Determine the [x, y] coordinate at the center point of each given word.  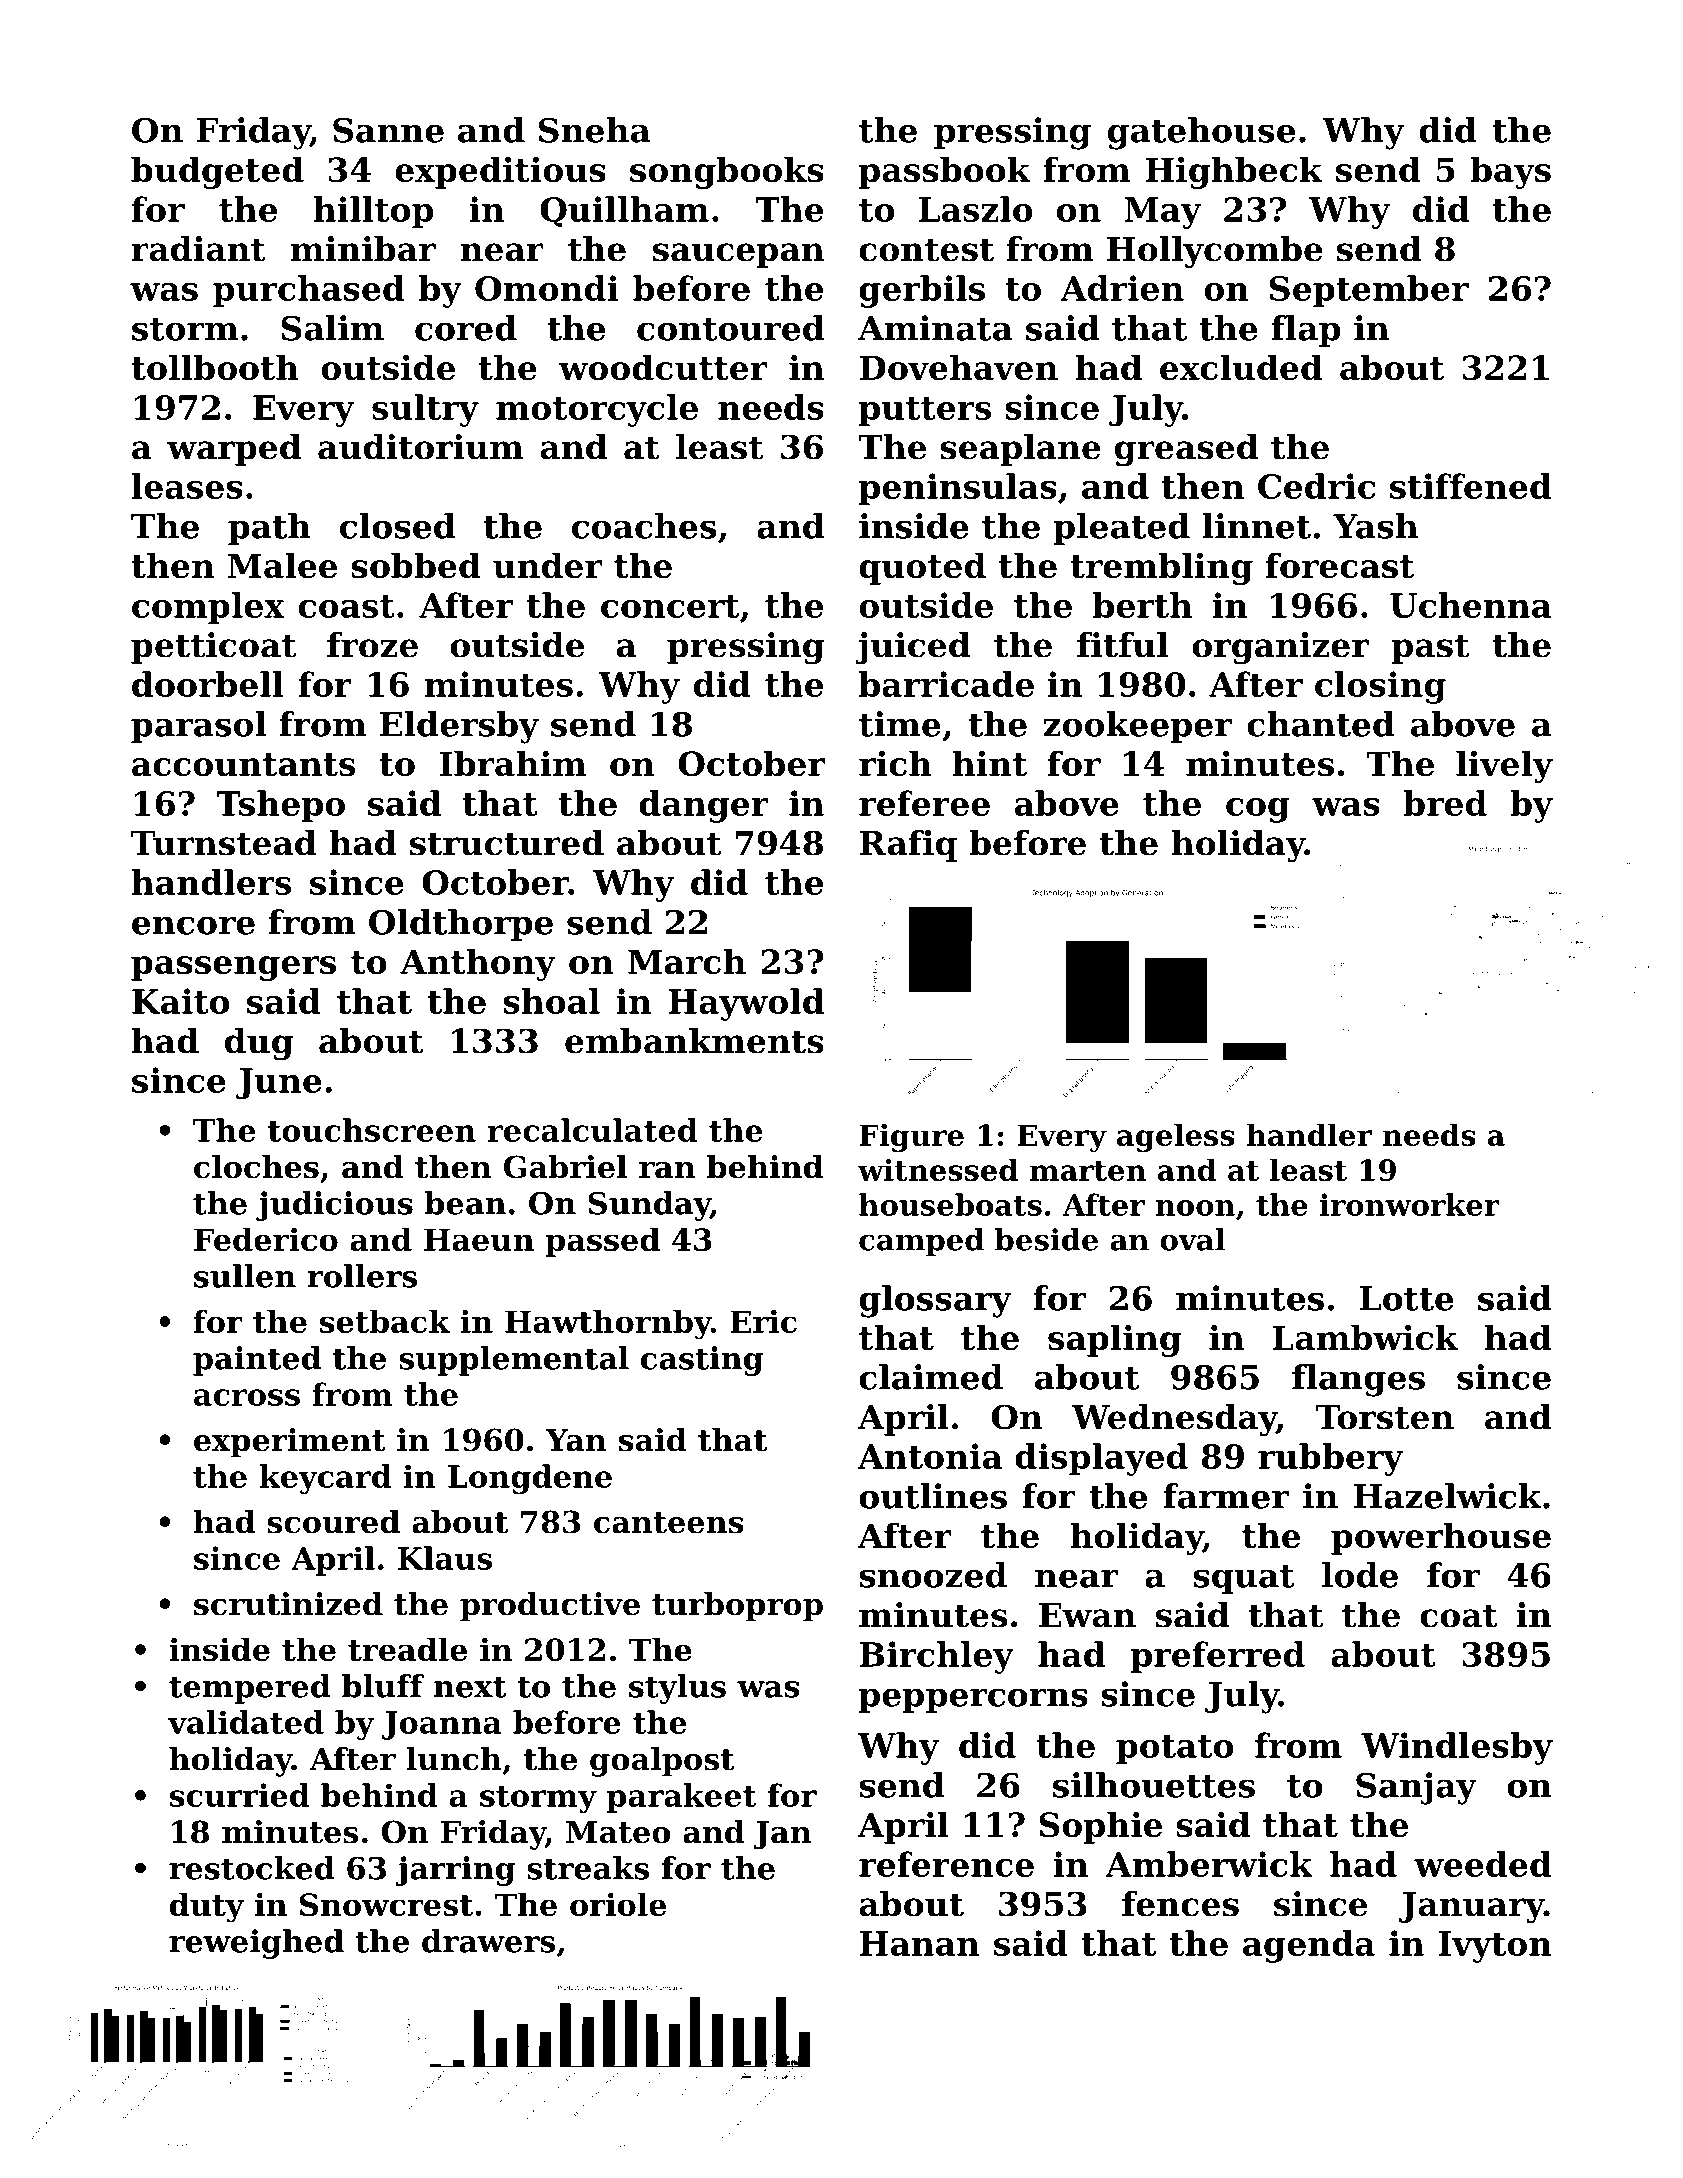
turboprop [737, 1607]
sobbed [416, 565]
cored [466, 328]
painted [257, 1361]
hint [990, 763]
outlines [933, 1496]
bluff [383, 1686]
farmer [1226, 1496]
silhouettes [1154, 1785]
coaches [644, 526]
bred [1445, 803]
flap [1305, 331]
